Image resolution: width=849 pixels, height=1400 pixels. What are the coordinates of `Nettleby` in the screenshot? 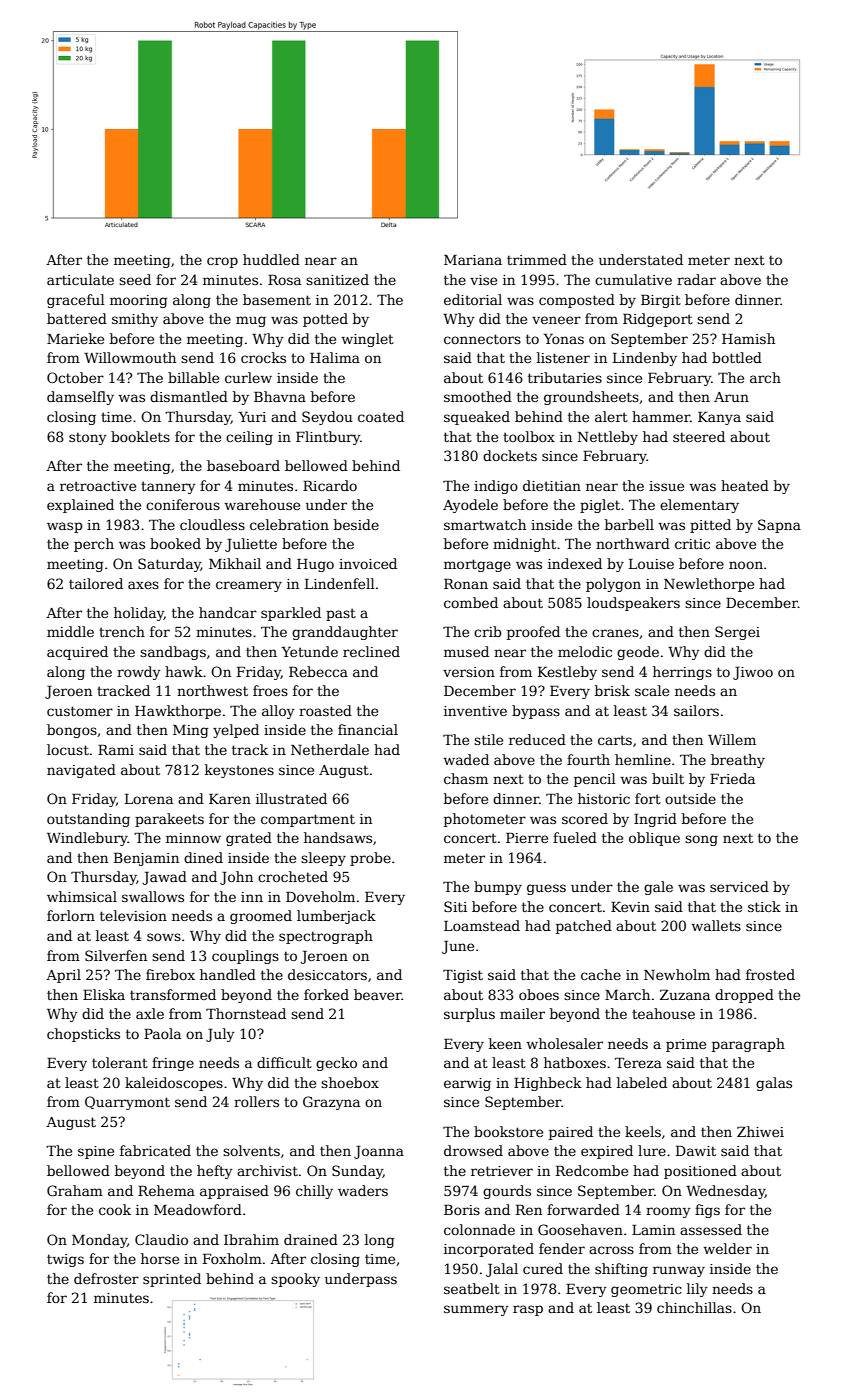 It's located at (607, 438).
